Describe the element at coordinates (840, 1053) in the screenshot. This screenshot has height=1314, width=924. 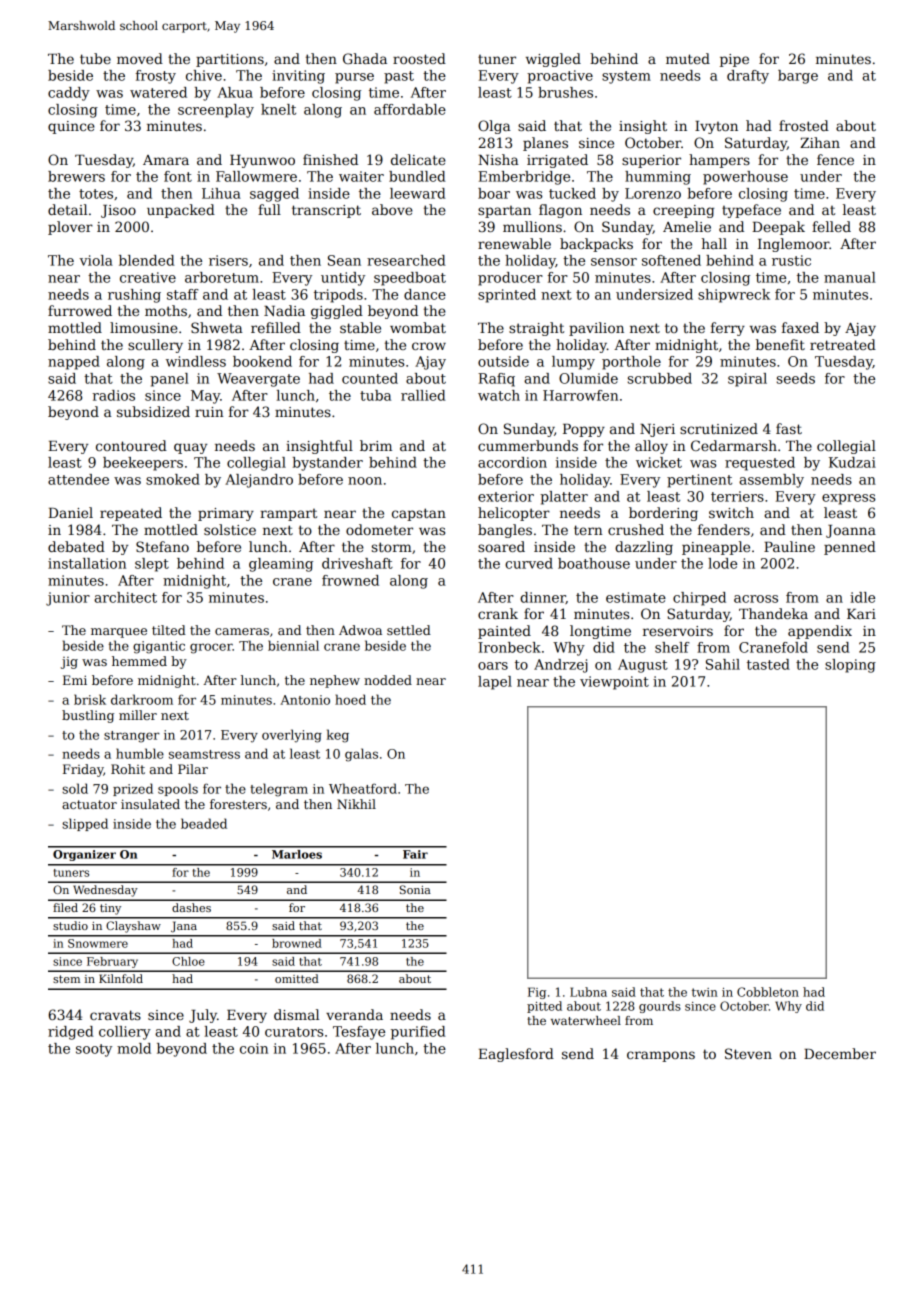
I see `December` at that location.
